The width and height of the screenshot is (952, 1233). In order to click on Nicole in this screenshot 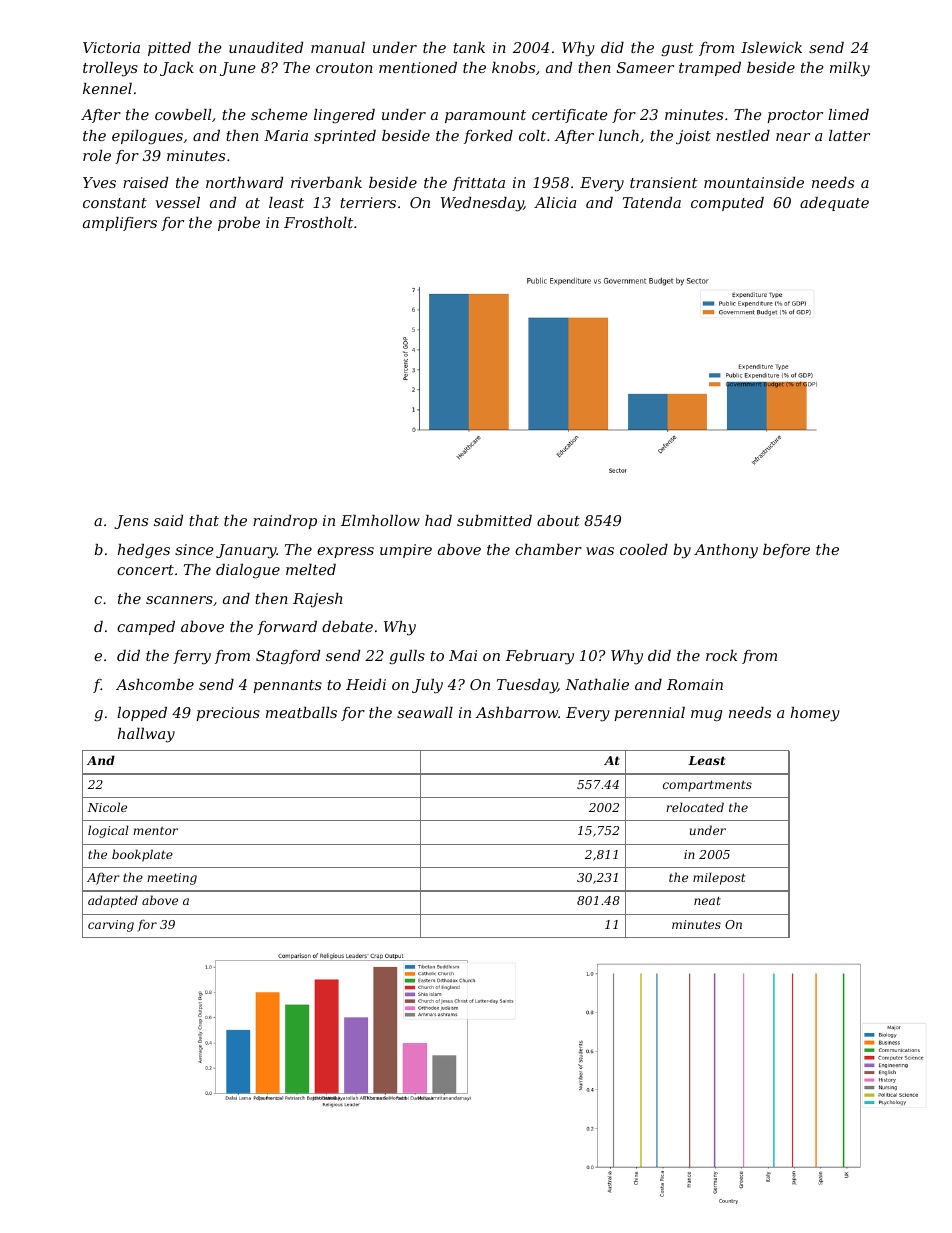, I will do `click(107, 807)`.
